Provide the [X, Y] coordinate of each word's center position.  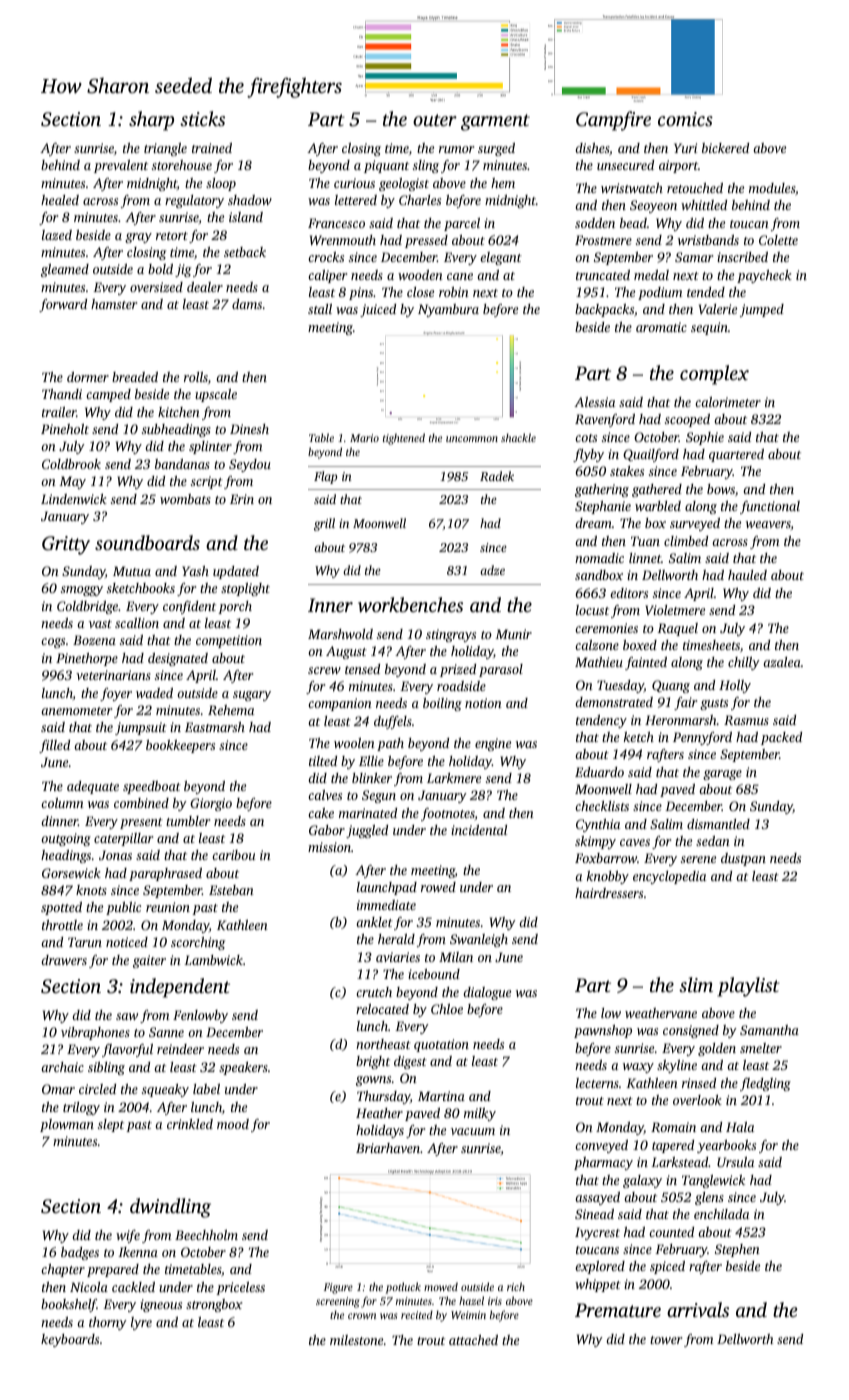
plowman [67, 1125]
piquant [386, 166]
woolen [354, 743]
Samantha [769, 1030]
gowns [373, 1081]
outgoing [66, 839]
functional [770, 507]
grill [324, 524]
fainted [646, 663]
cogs [53, 643]
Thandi [62, 394]
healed [60, 200]
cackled [133, 1287]
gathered [657, 490]
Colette [778, 240]
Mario [364, 438]
